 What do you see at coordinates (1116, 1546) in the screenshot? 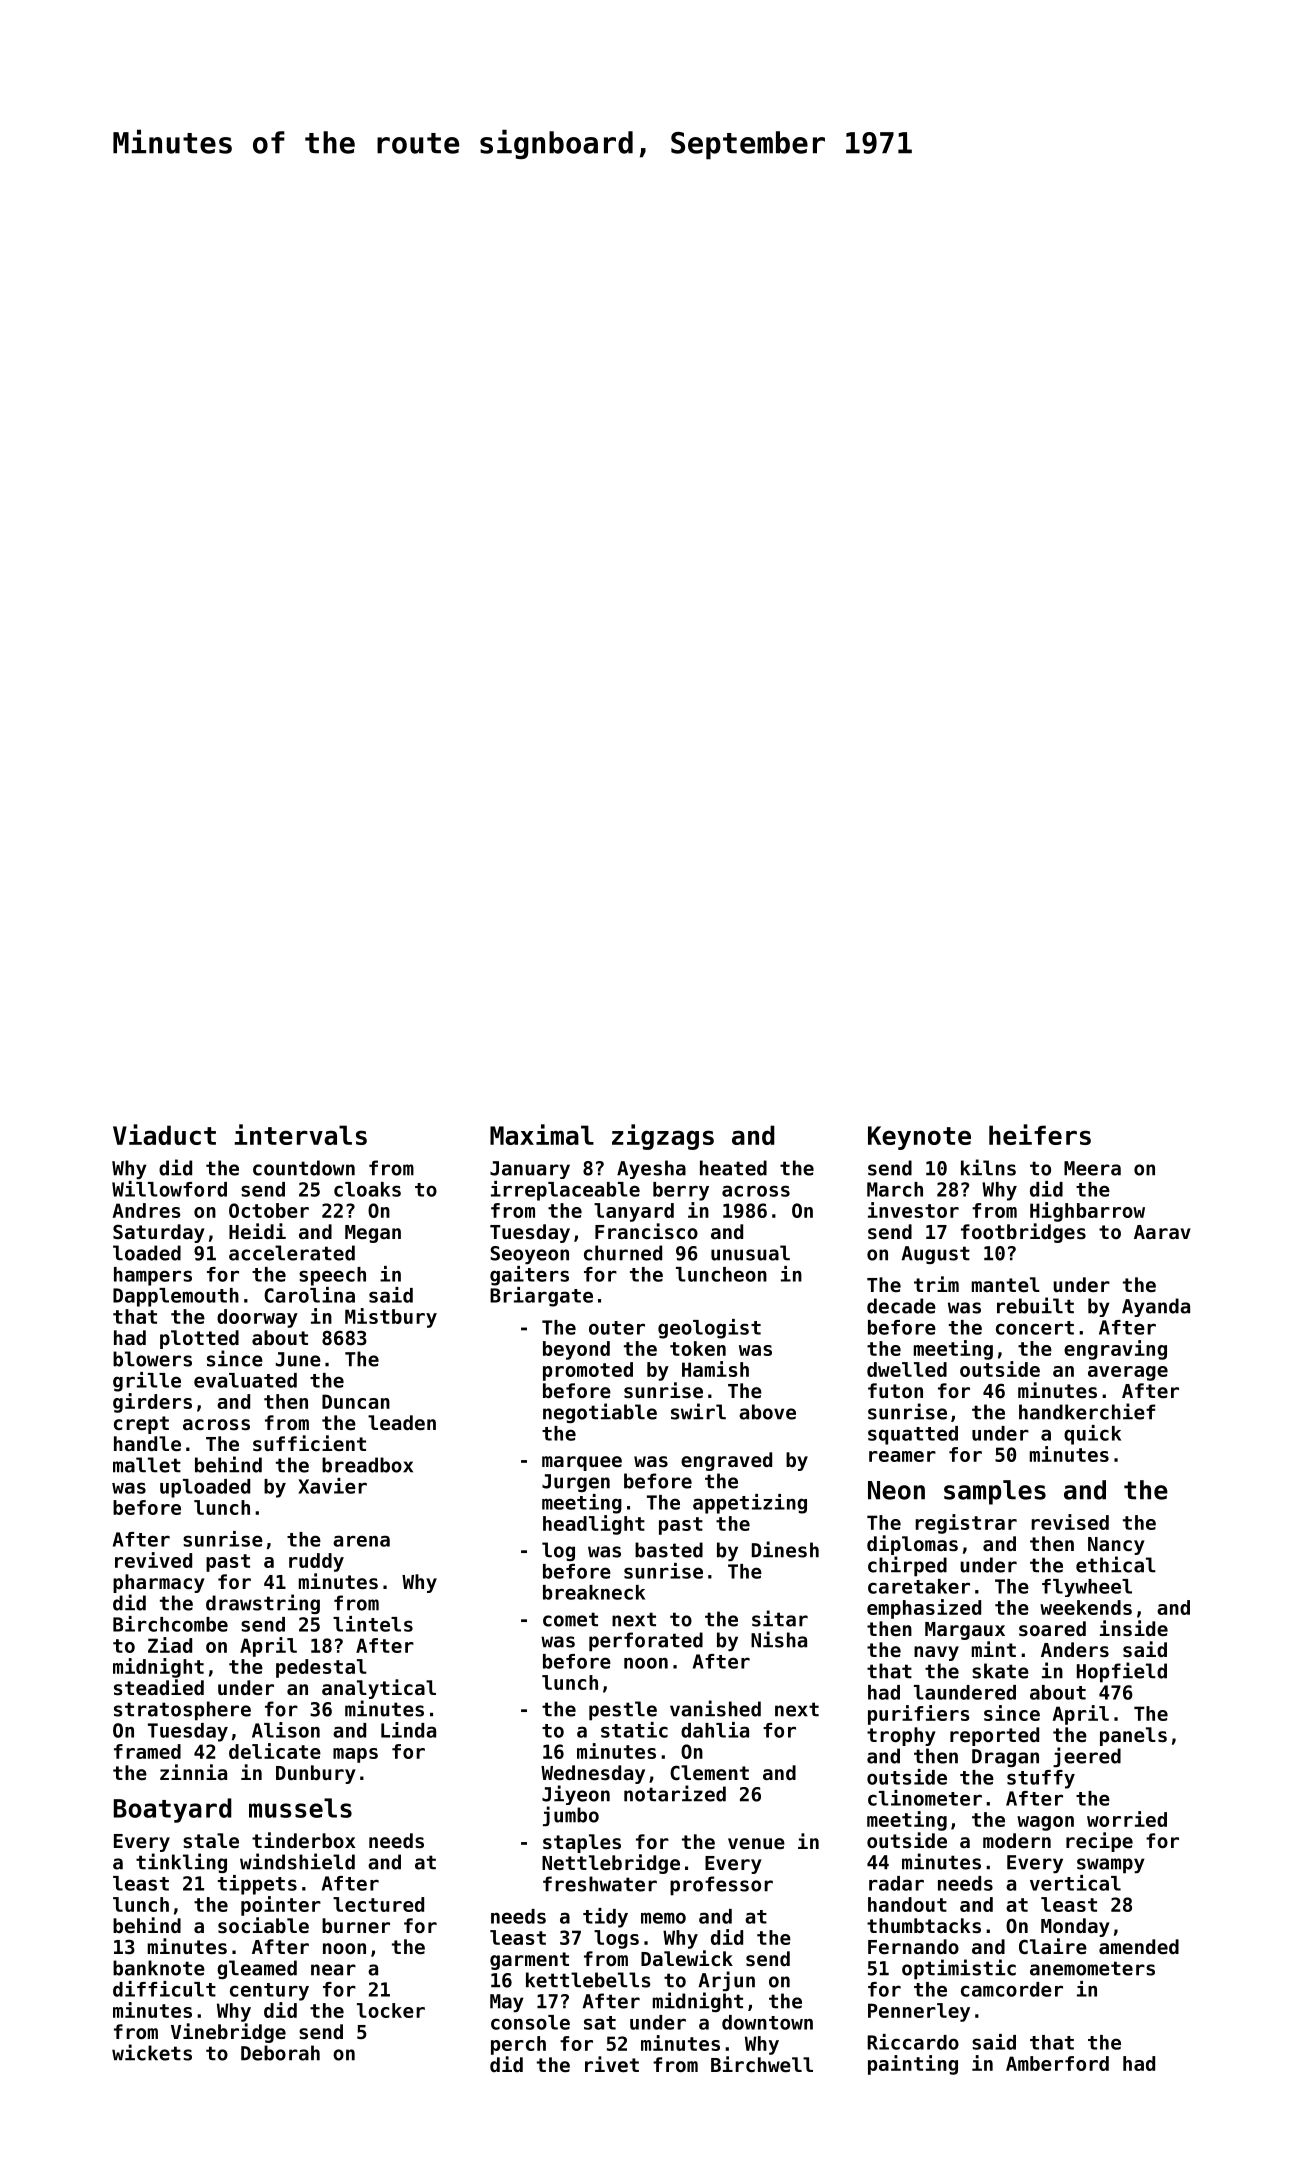
I see `Nancy` at bounding box center [1116, 1546].
